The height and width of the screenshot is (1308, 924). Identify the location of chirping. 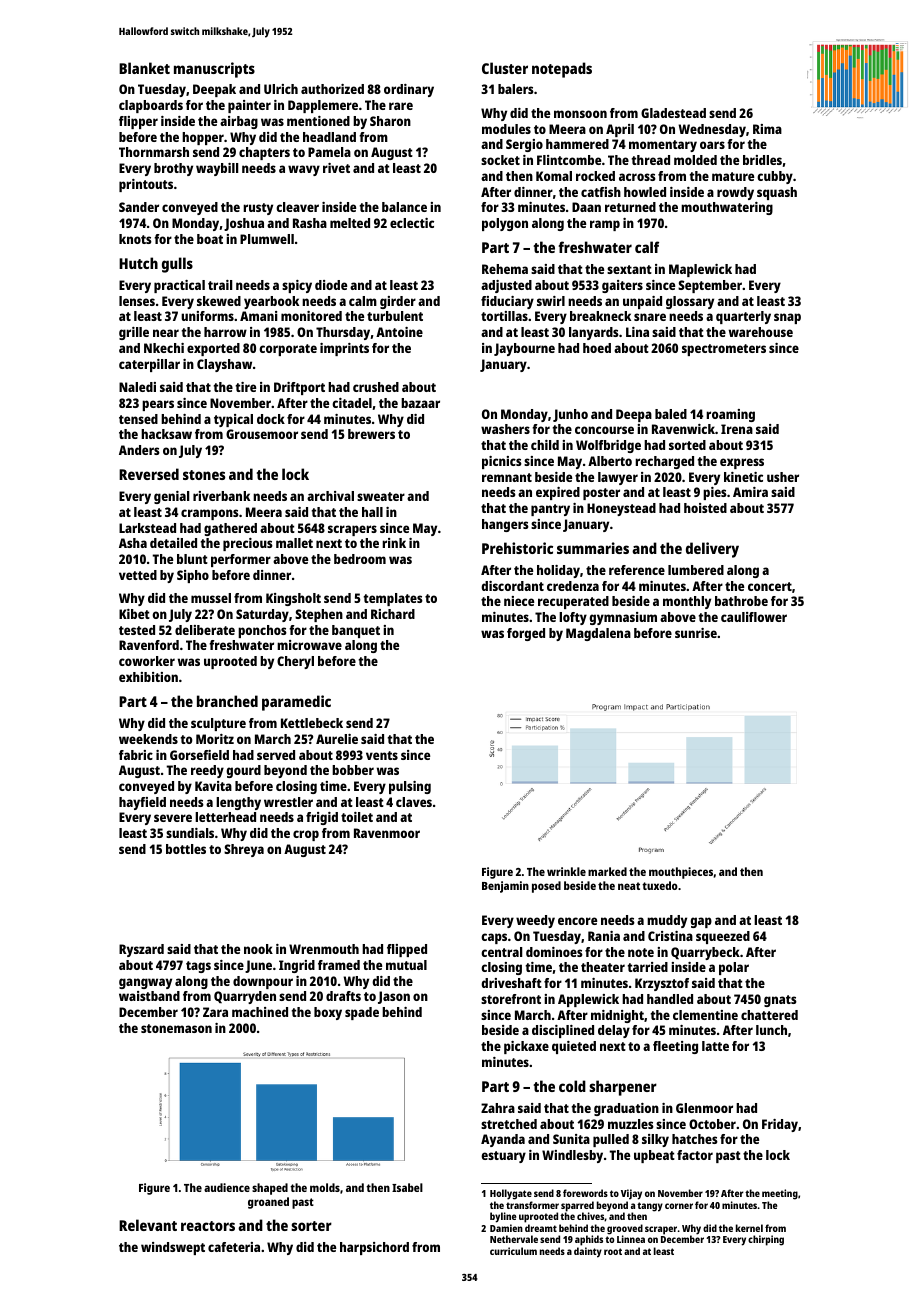
(766, 1240).
